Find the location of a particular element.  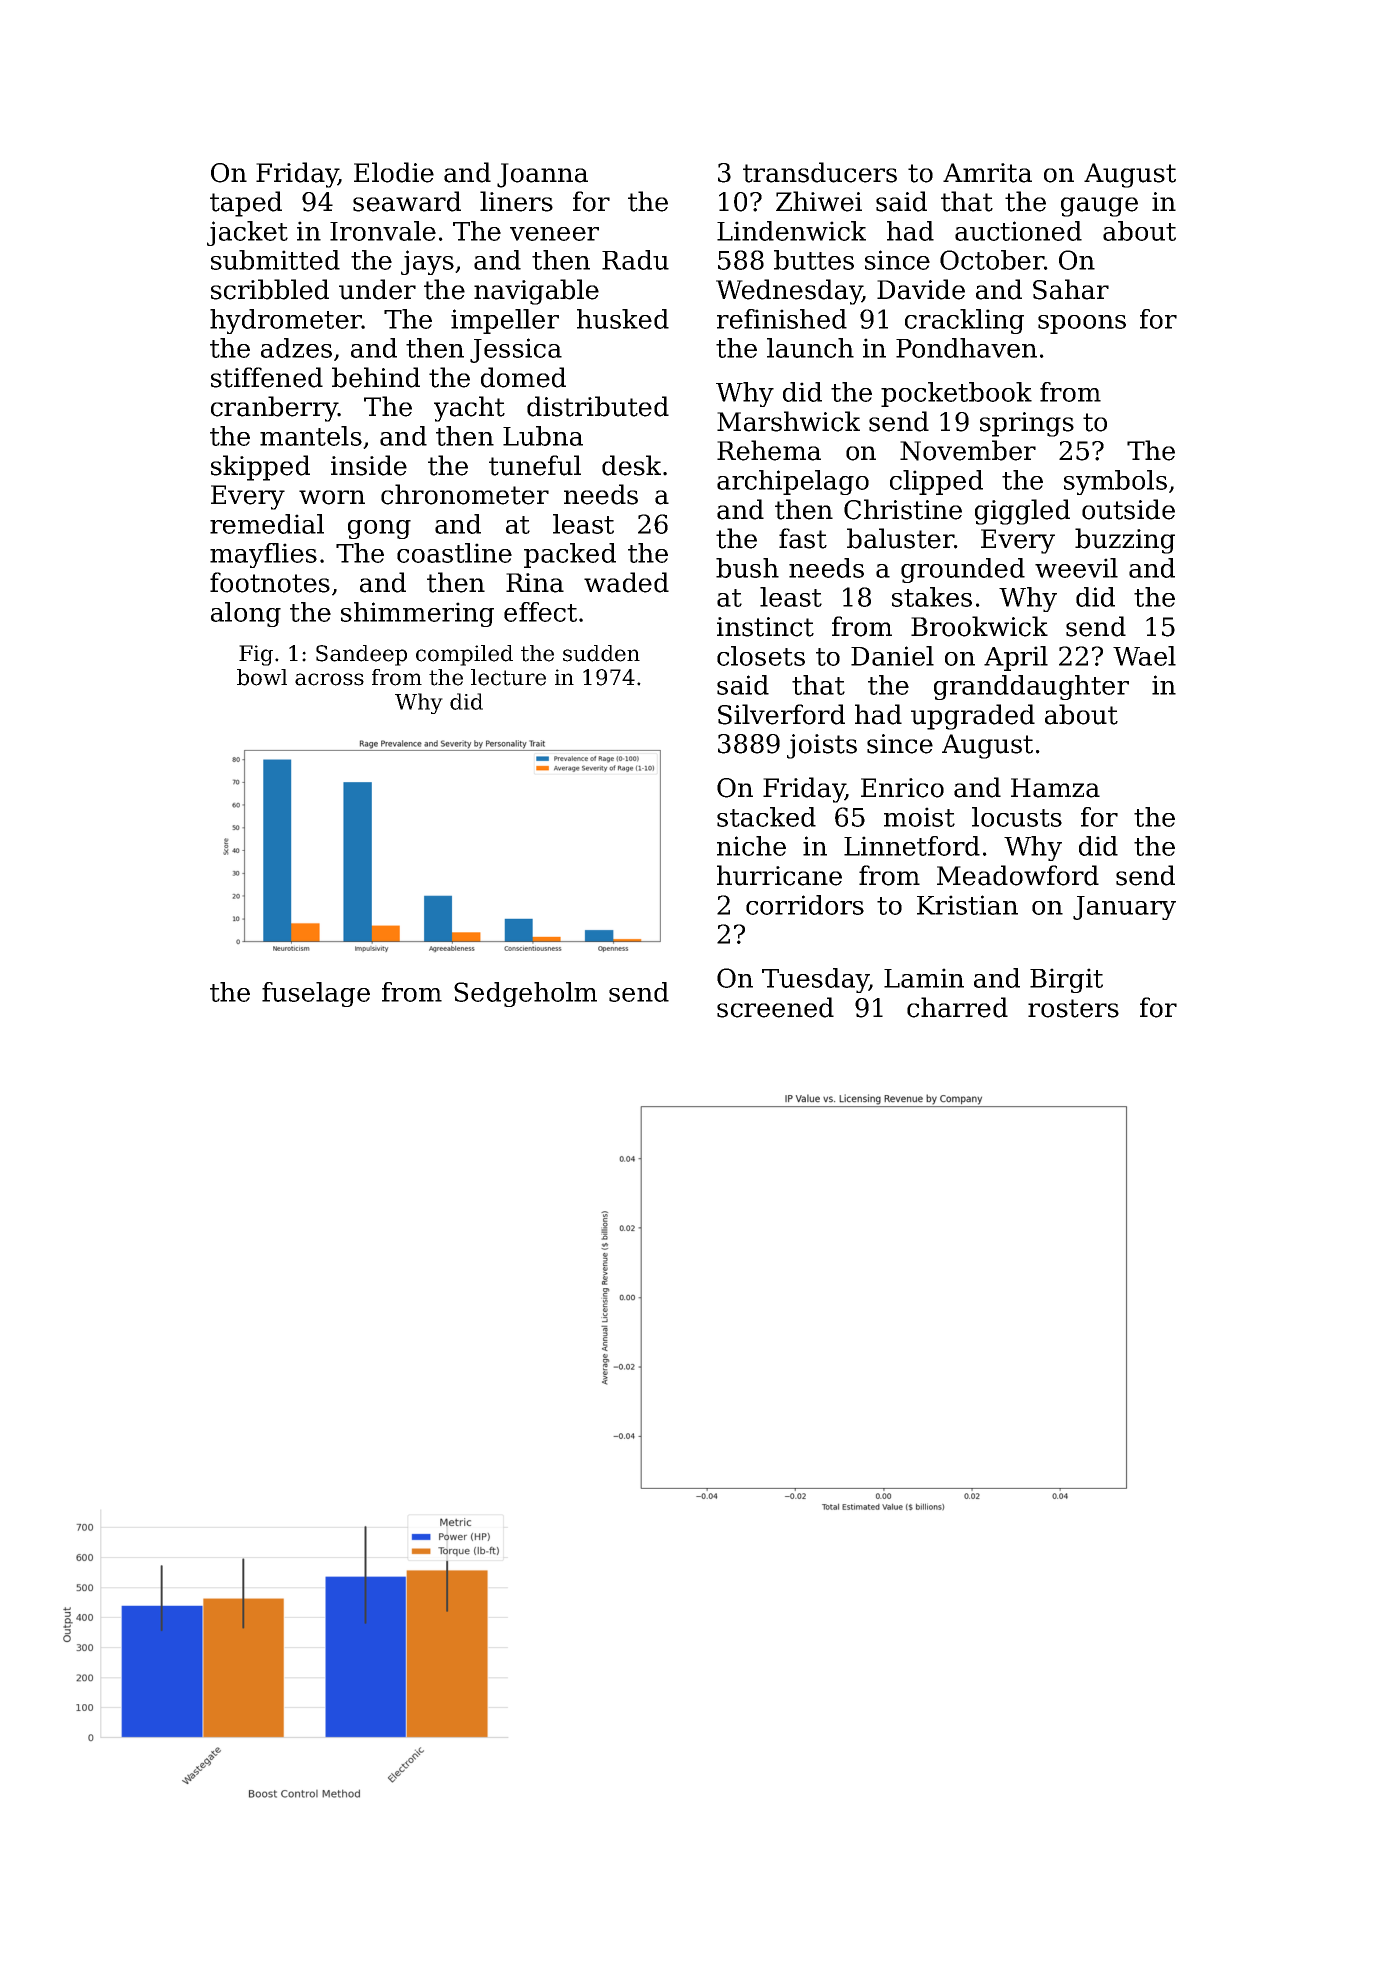

scribbled is located at coordinates (270, 289).
